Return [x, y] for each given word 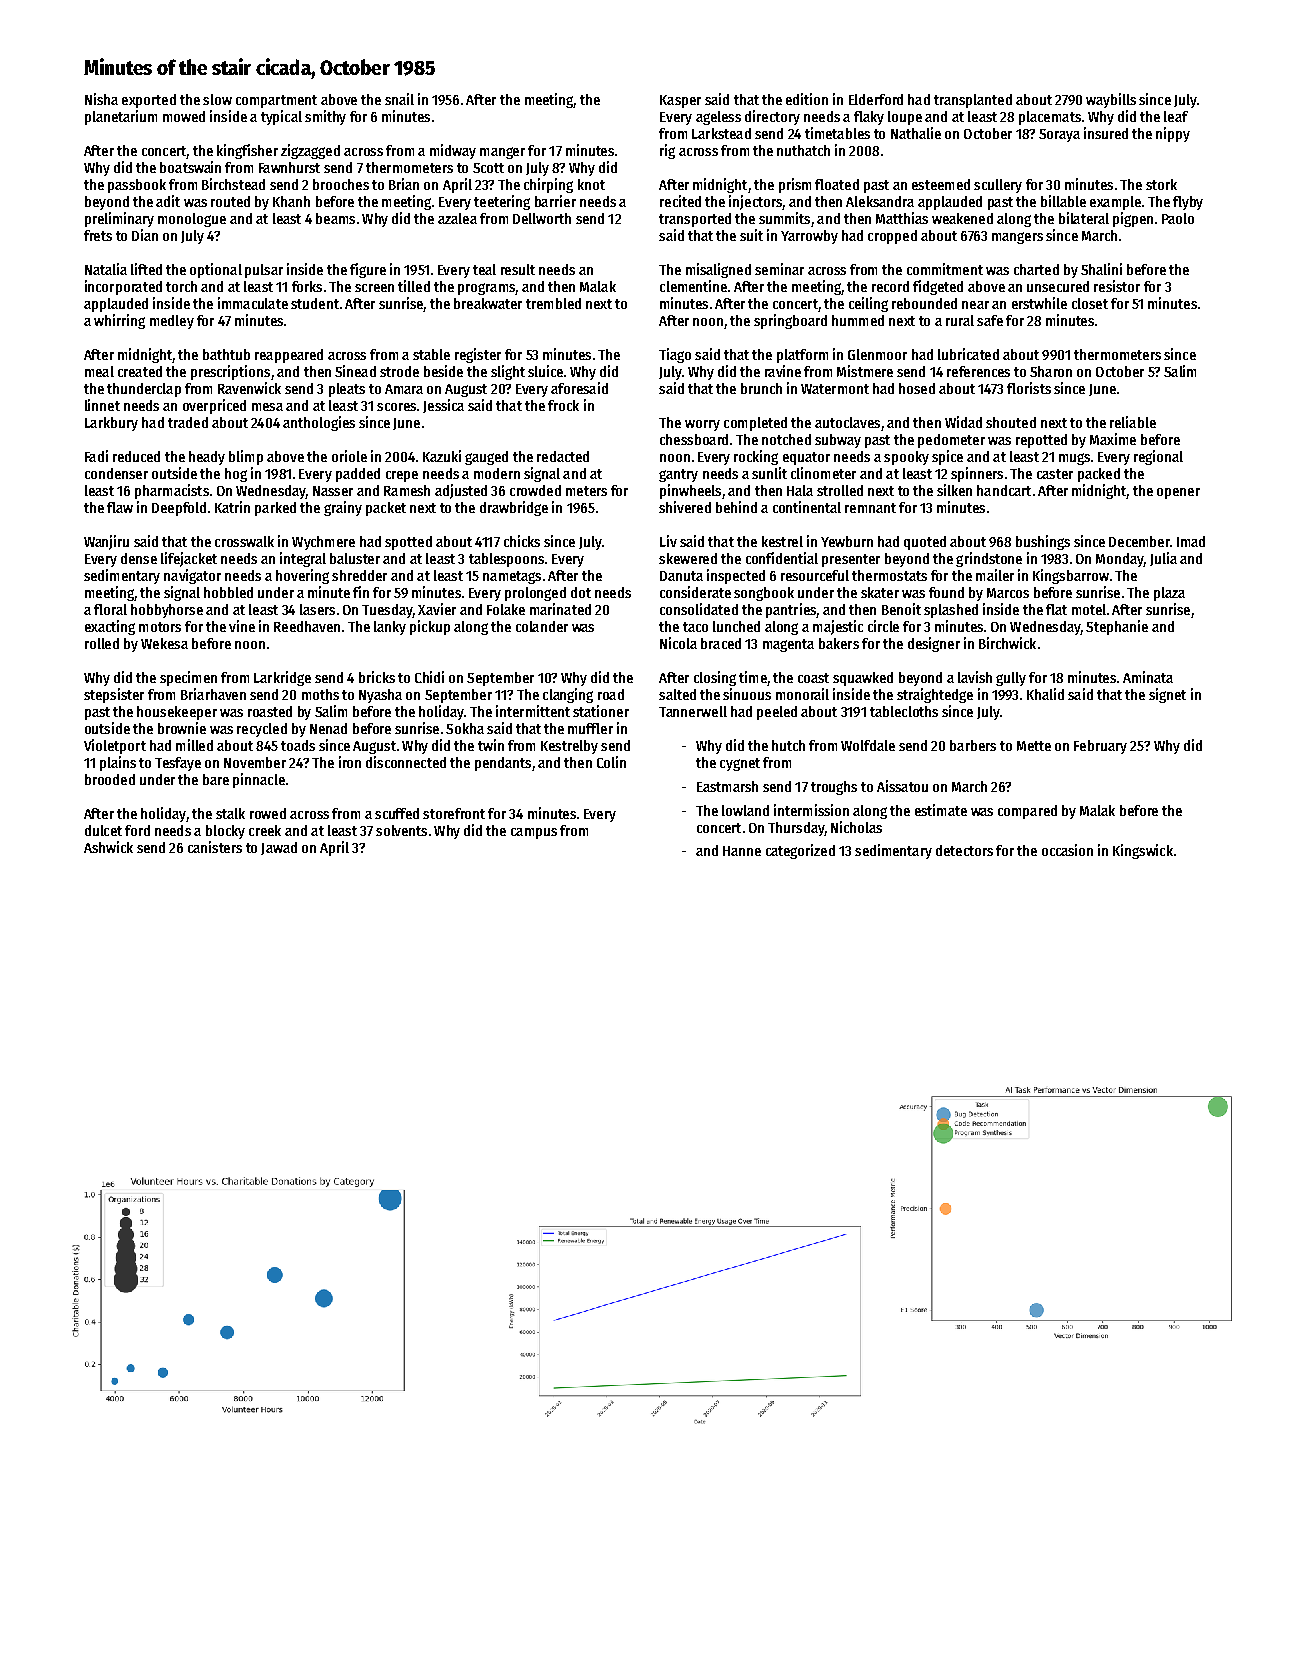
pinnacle [259, 780]
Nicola [678, 643]
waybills [1111, 100]
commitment [945, 269]
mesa [267, 407]
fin [361, 592]
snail [399, 99]
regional [1158, 457]
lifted [146, 269]
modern [497, 473]
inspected [736, 576]
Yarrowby [809, 237]
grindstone [989, 559]
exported [149, 101]
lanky [390, 628]
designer [934, 644]
